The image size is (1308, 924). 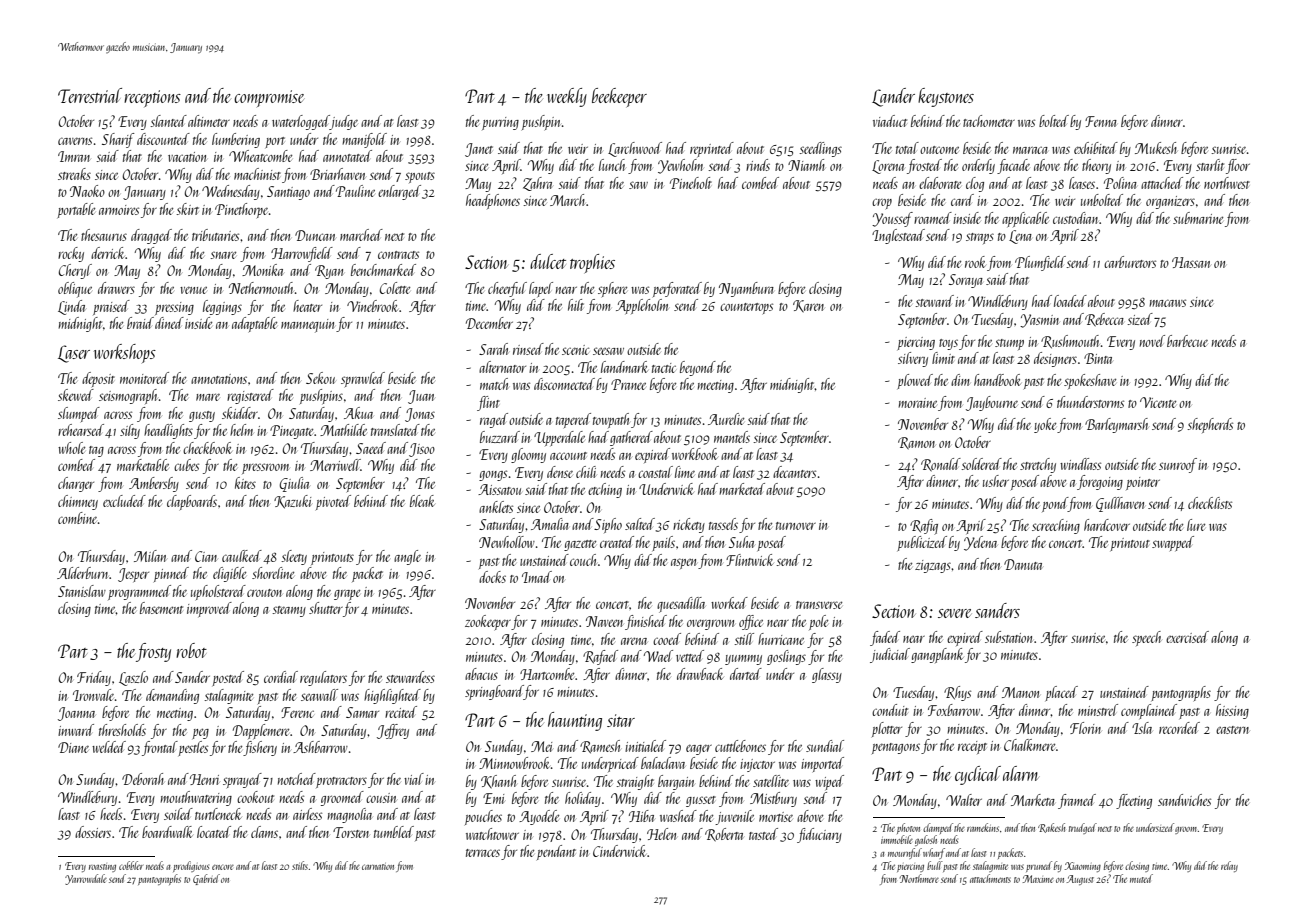 What do you see at coordinates (191, 866) in the screenshot?
I see `prodigious` at bounding box center [191, 866].
